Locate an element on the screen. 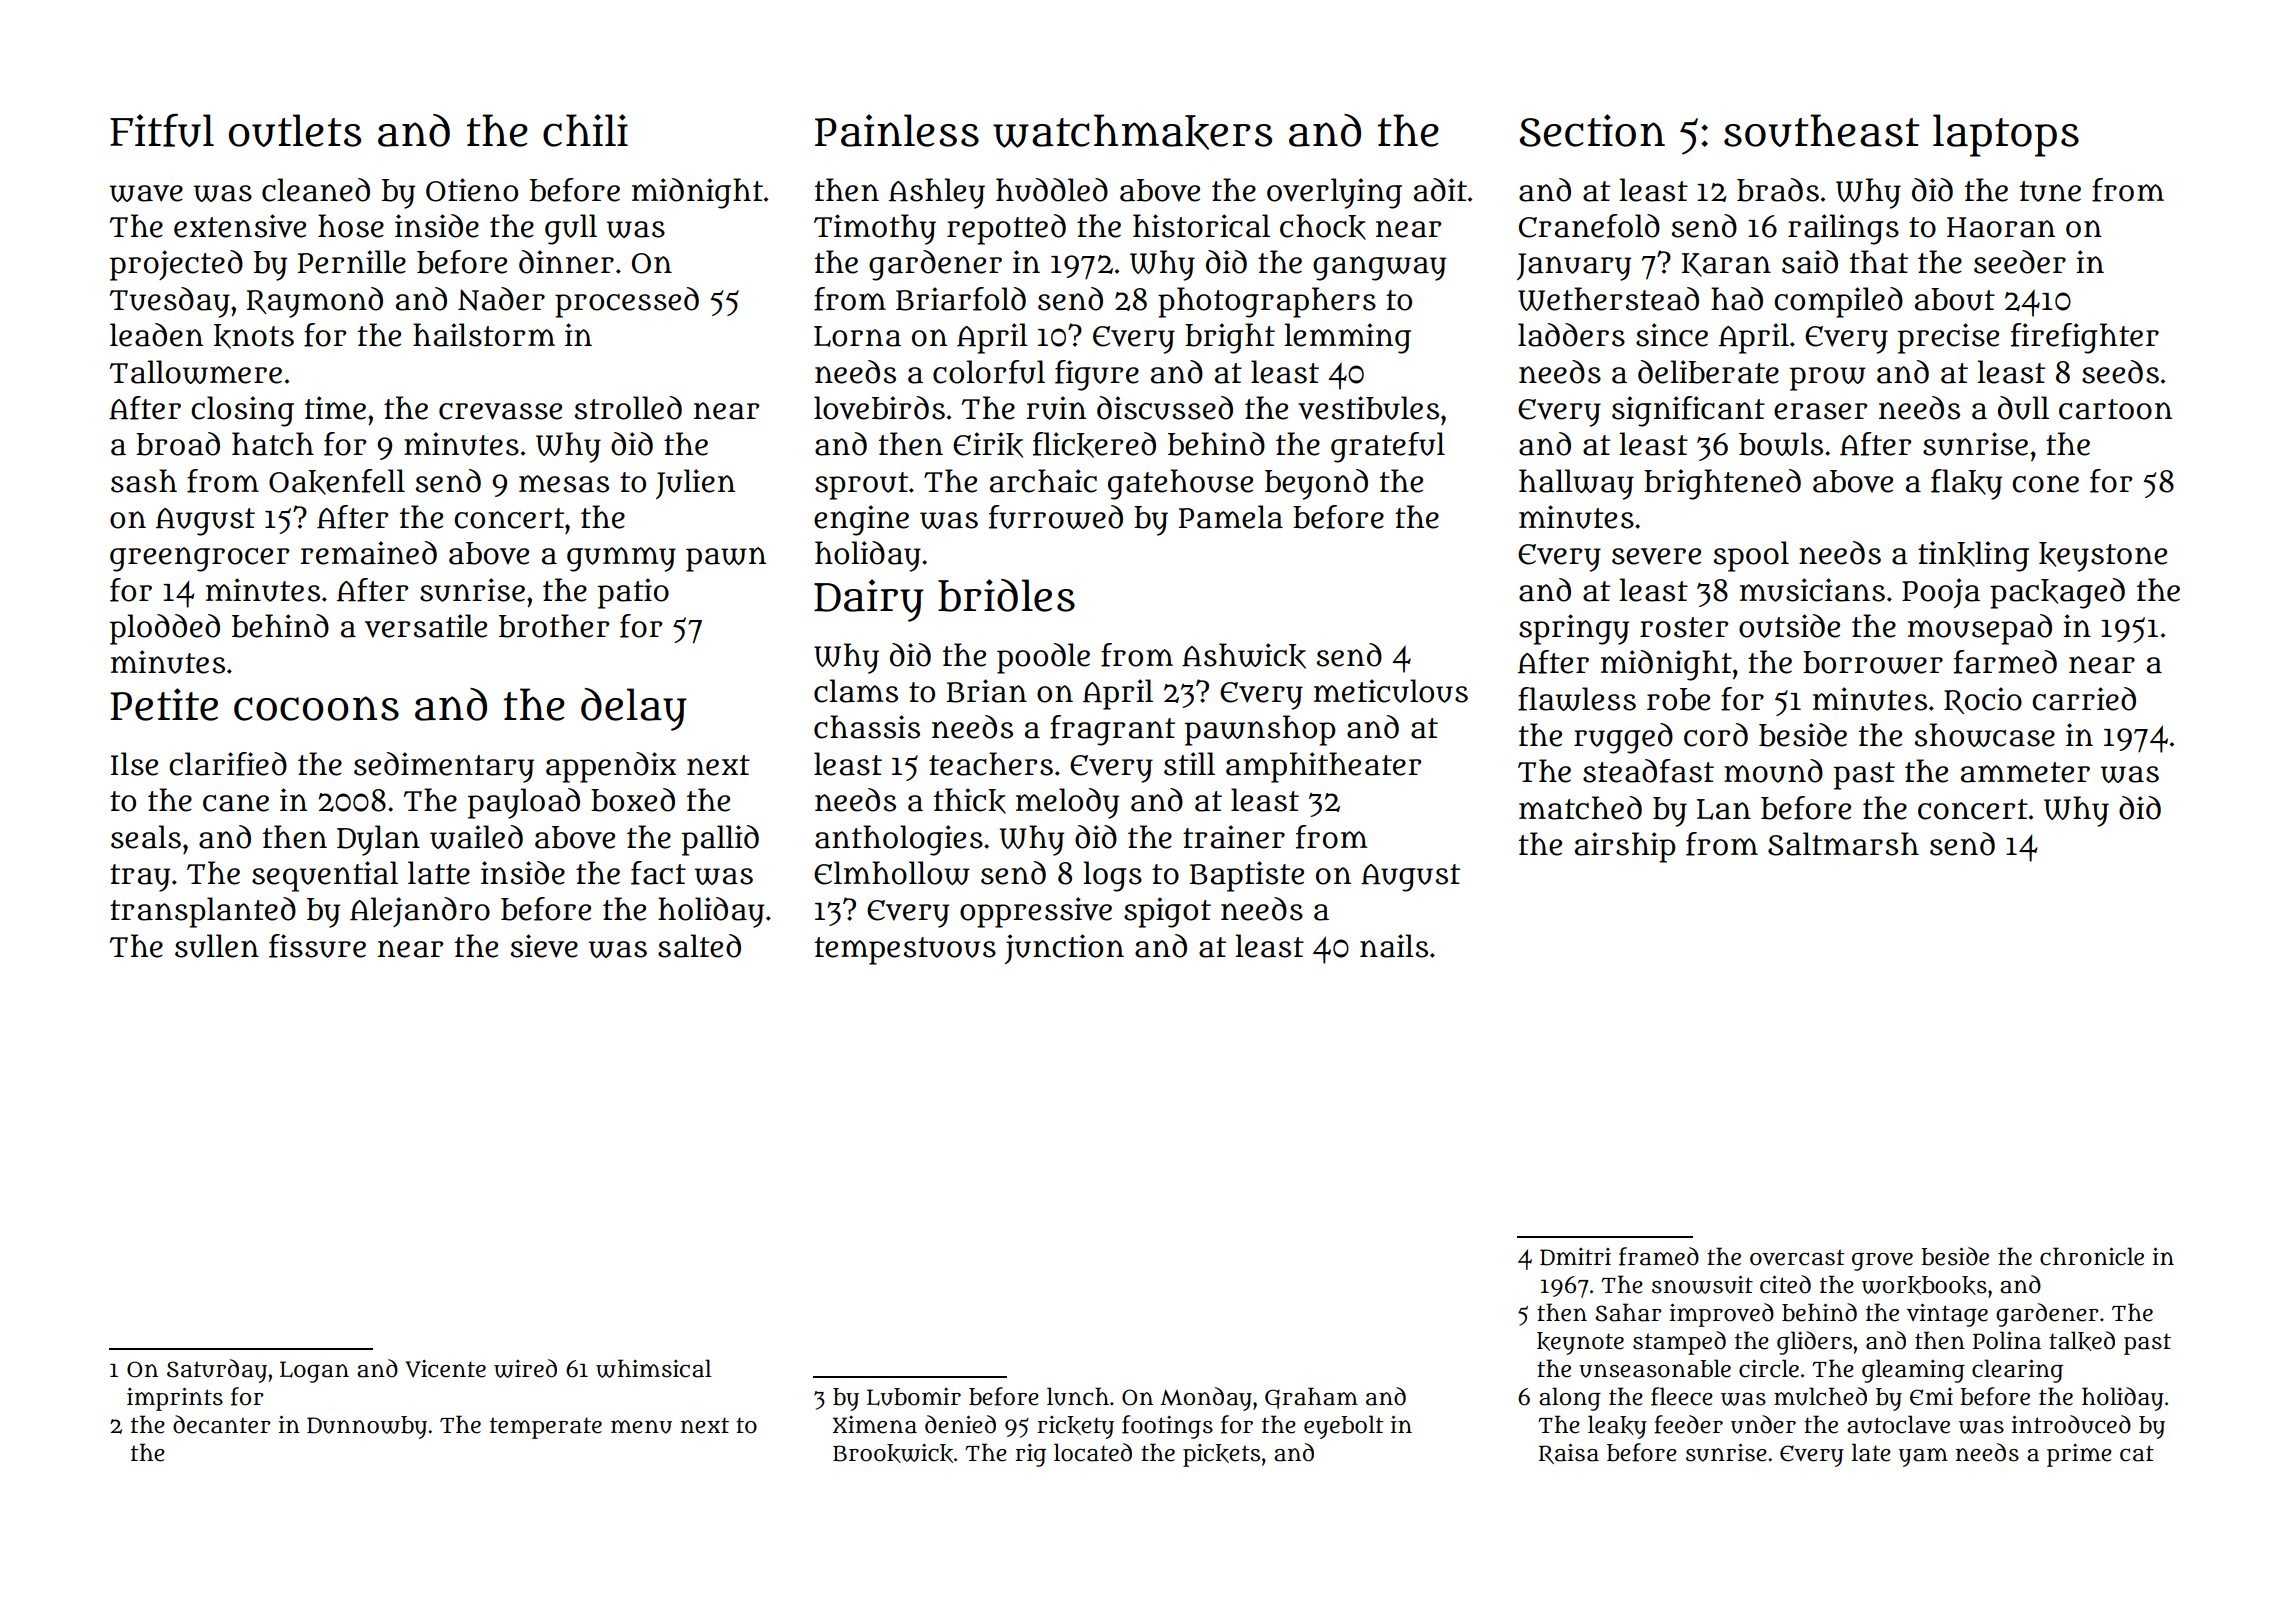  pickets is located at coordinates (1221, 1455).
